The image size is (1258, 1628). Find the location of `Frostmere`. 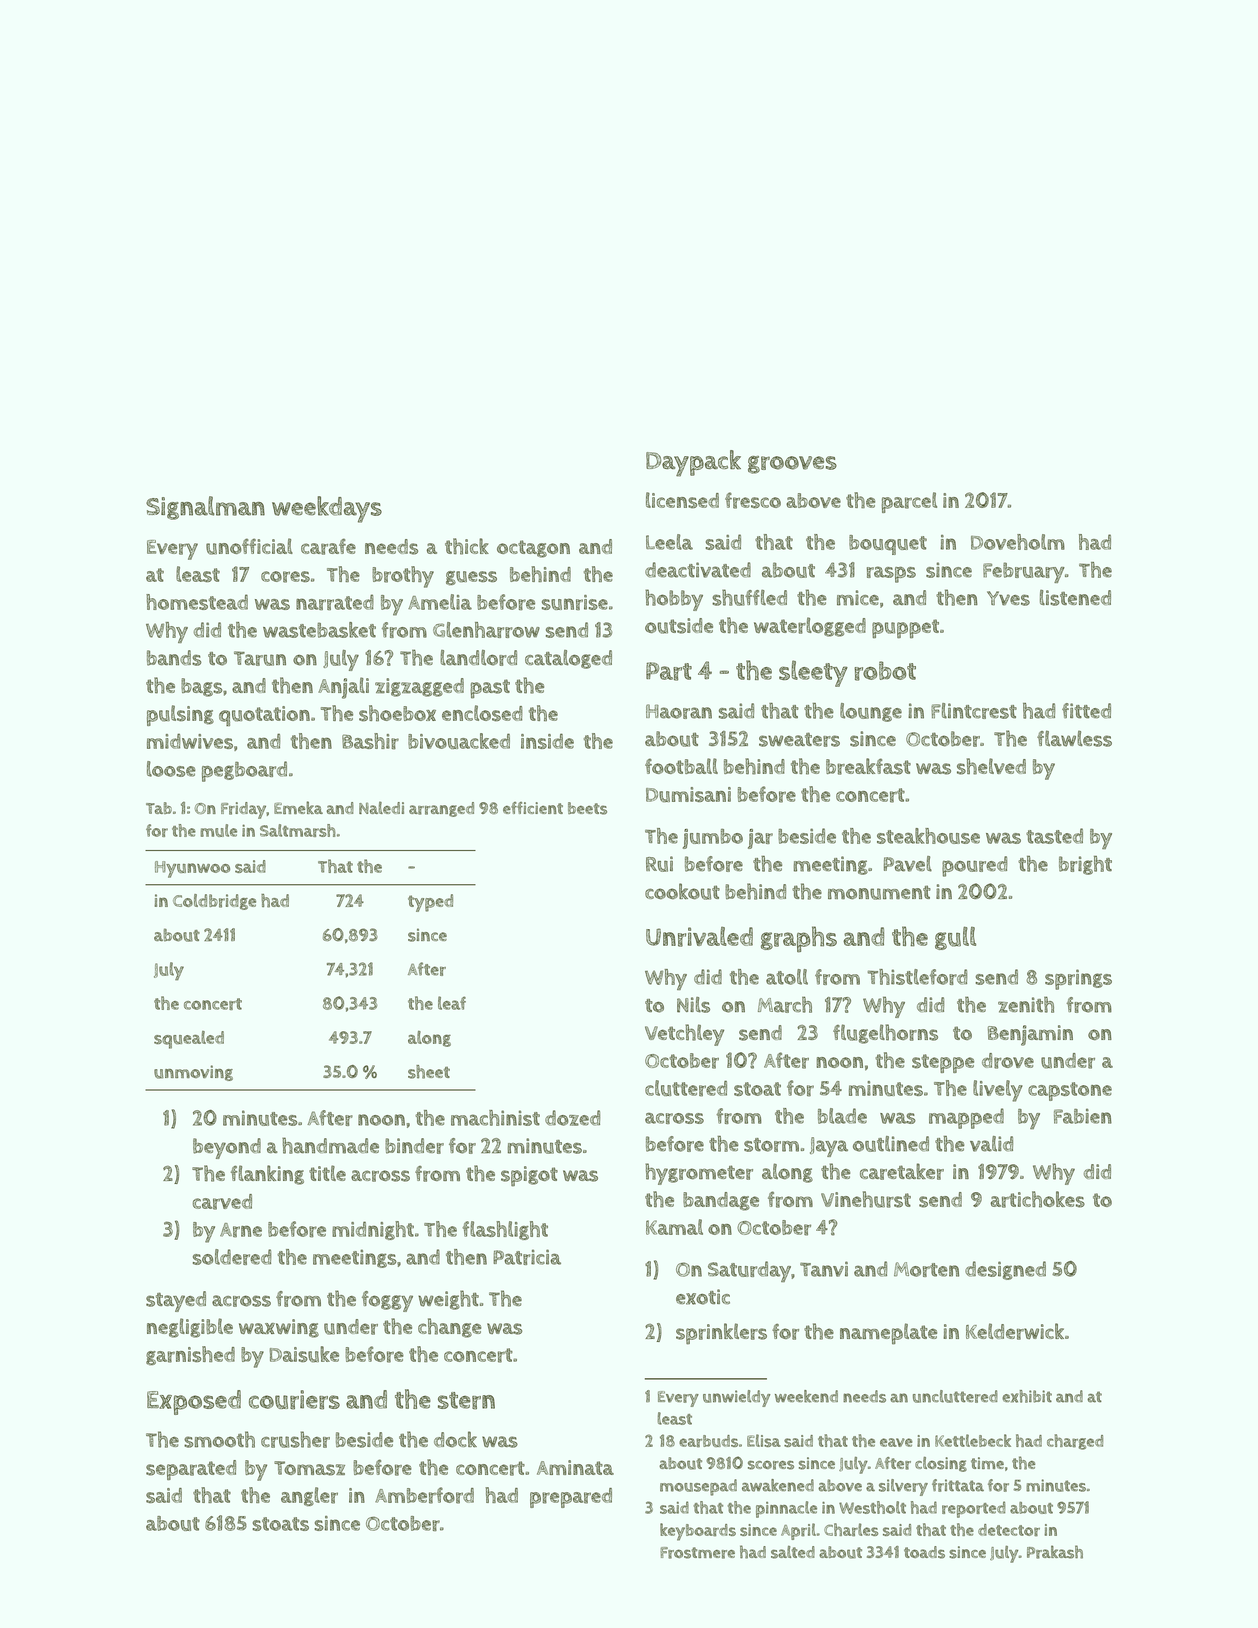

Frostmere is located at coordinates (697, 1553).
